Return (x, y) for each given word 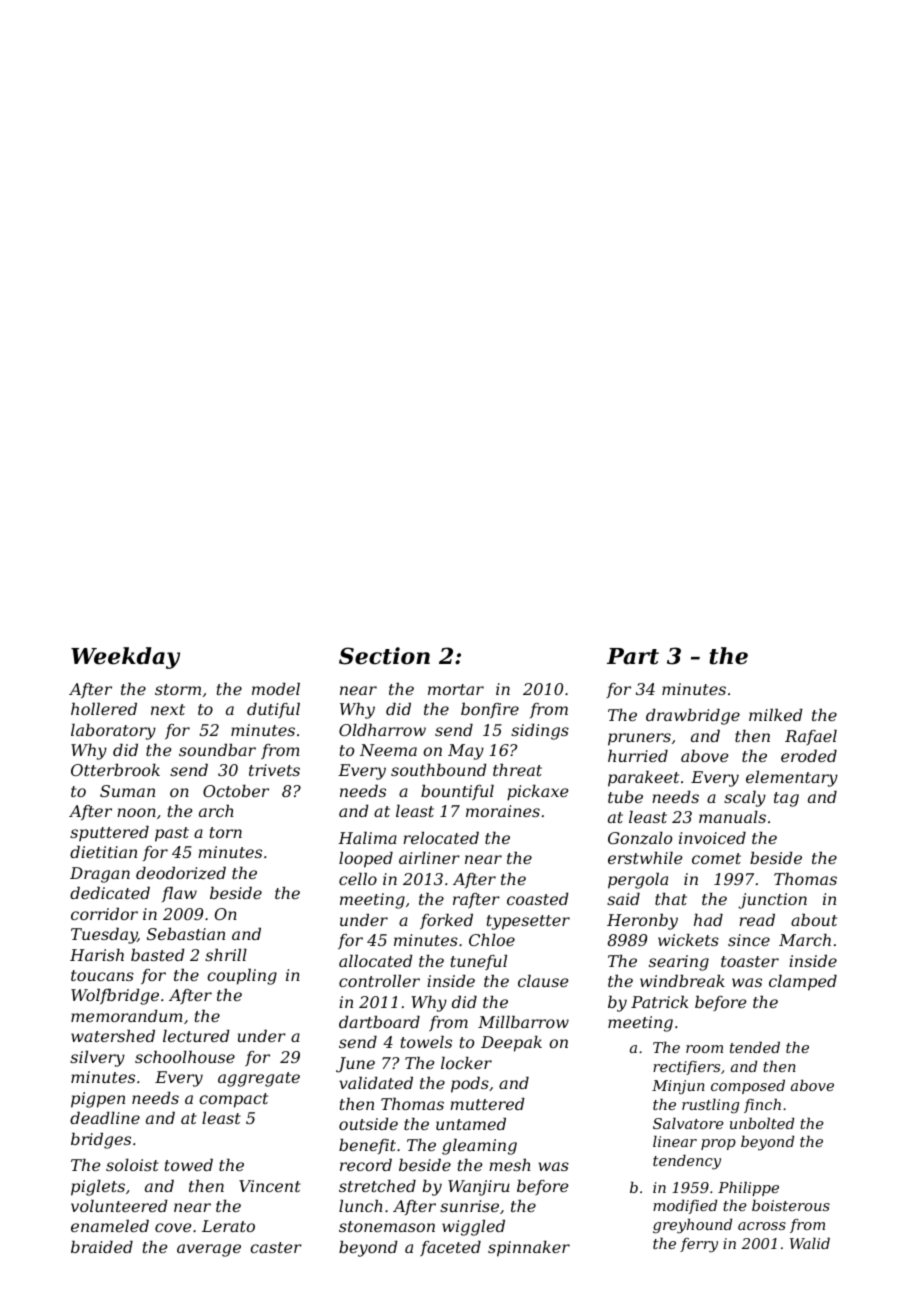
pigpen (98, 1100)
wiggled (473, 1228)
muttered (487, 1104)
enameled (110, 1226)
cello (358, 879)
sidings (540, 732)
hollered (104, 709)
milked (776, 715)
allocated (376, 961)
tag (786, 799)
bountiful (457, 793)
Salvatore (688, 1123)
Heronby (642, 922)
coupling (242, 977)
